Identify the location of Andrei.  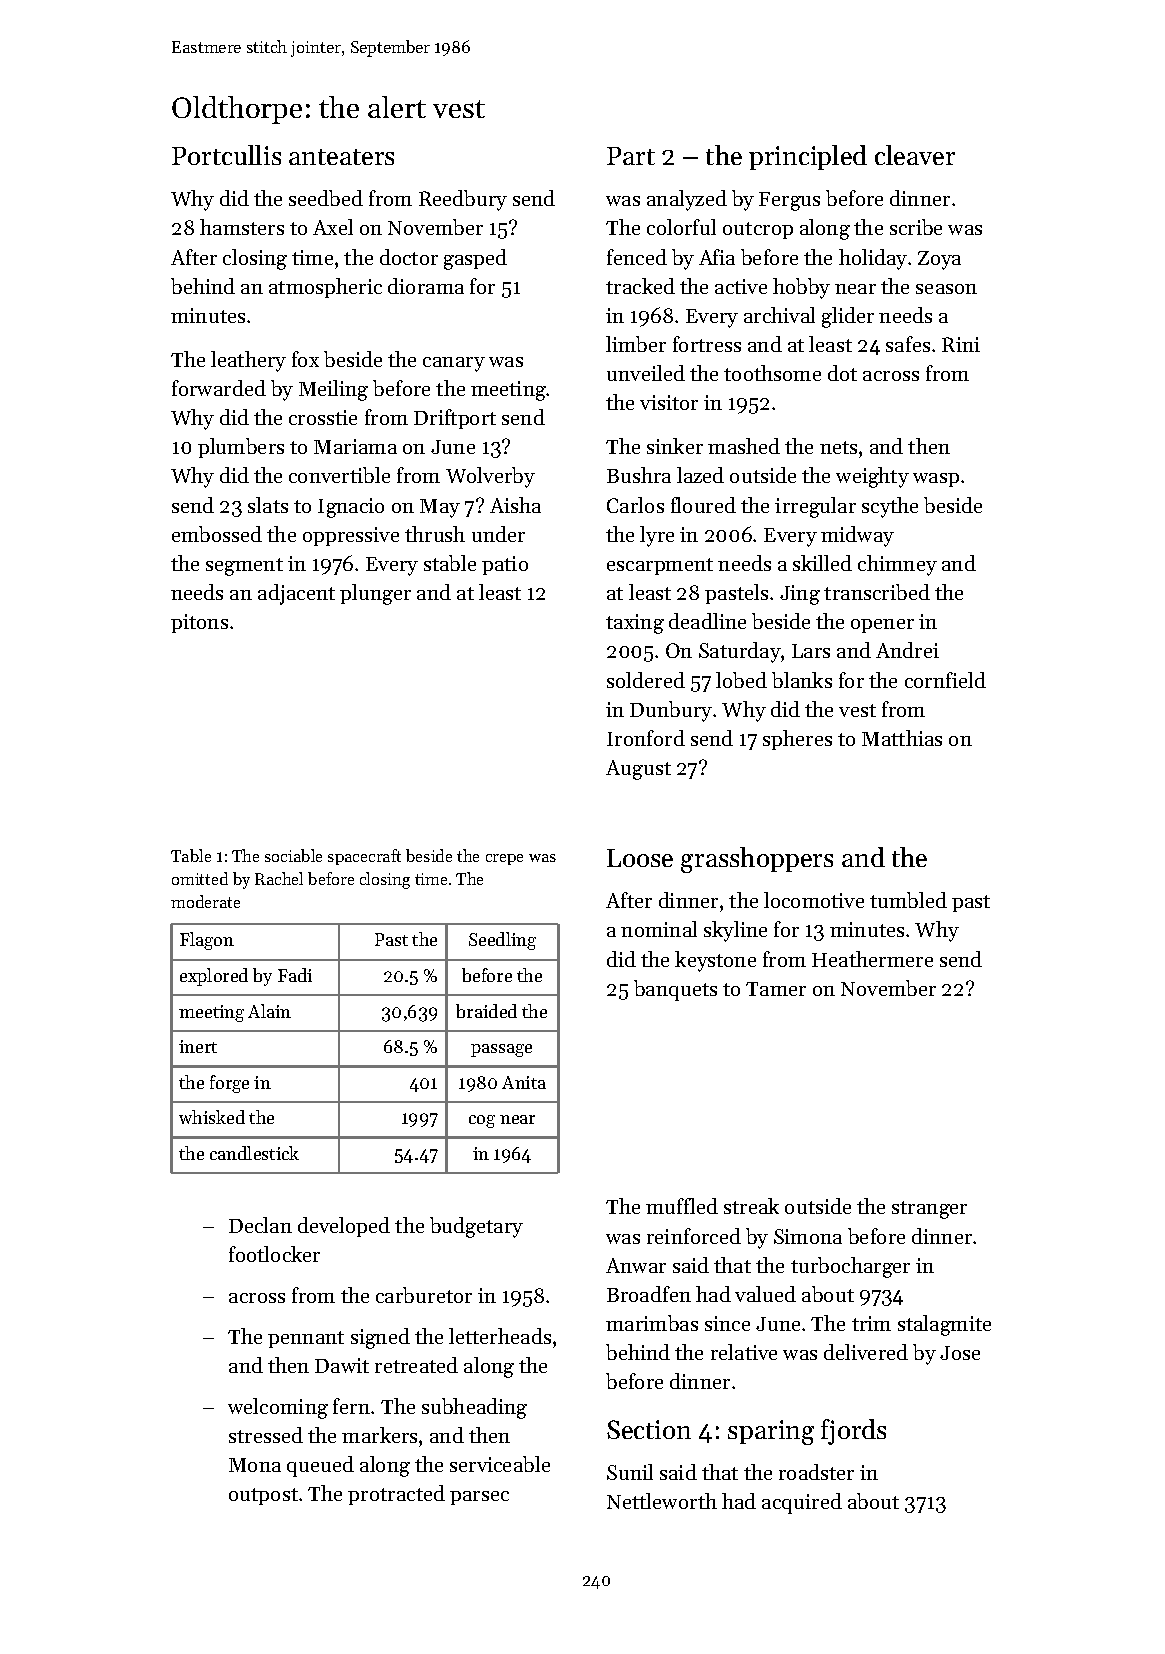
(907, 650).
